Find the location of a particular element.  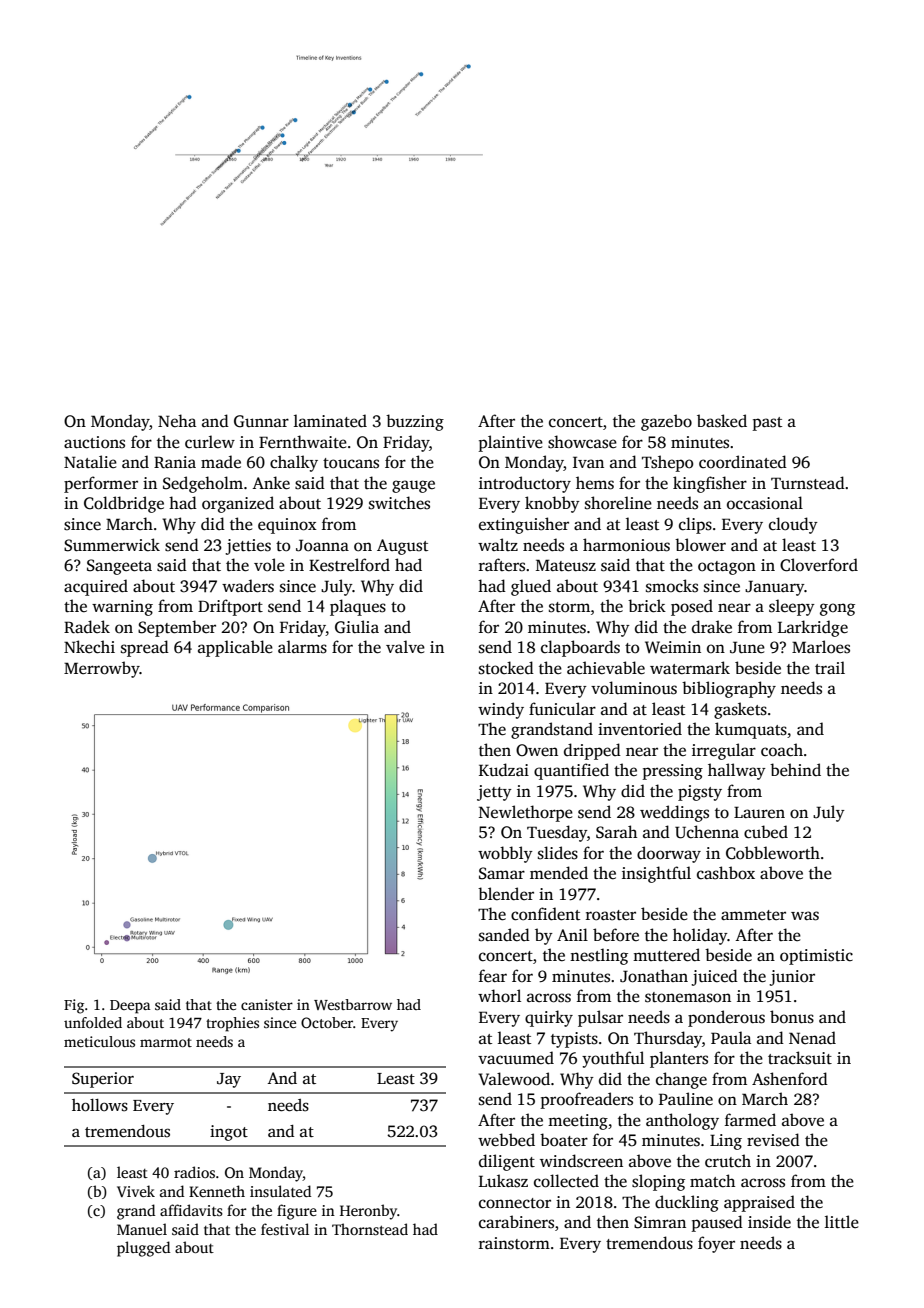

Merrowby is located at coordinates (102, 669).
